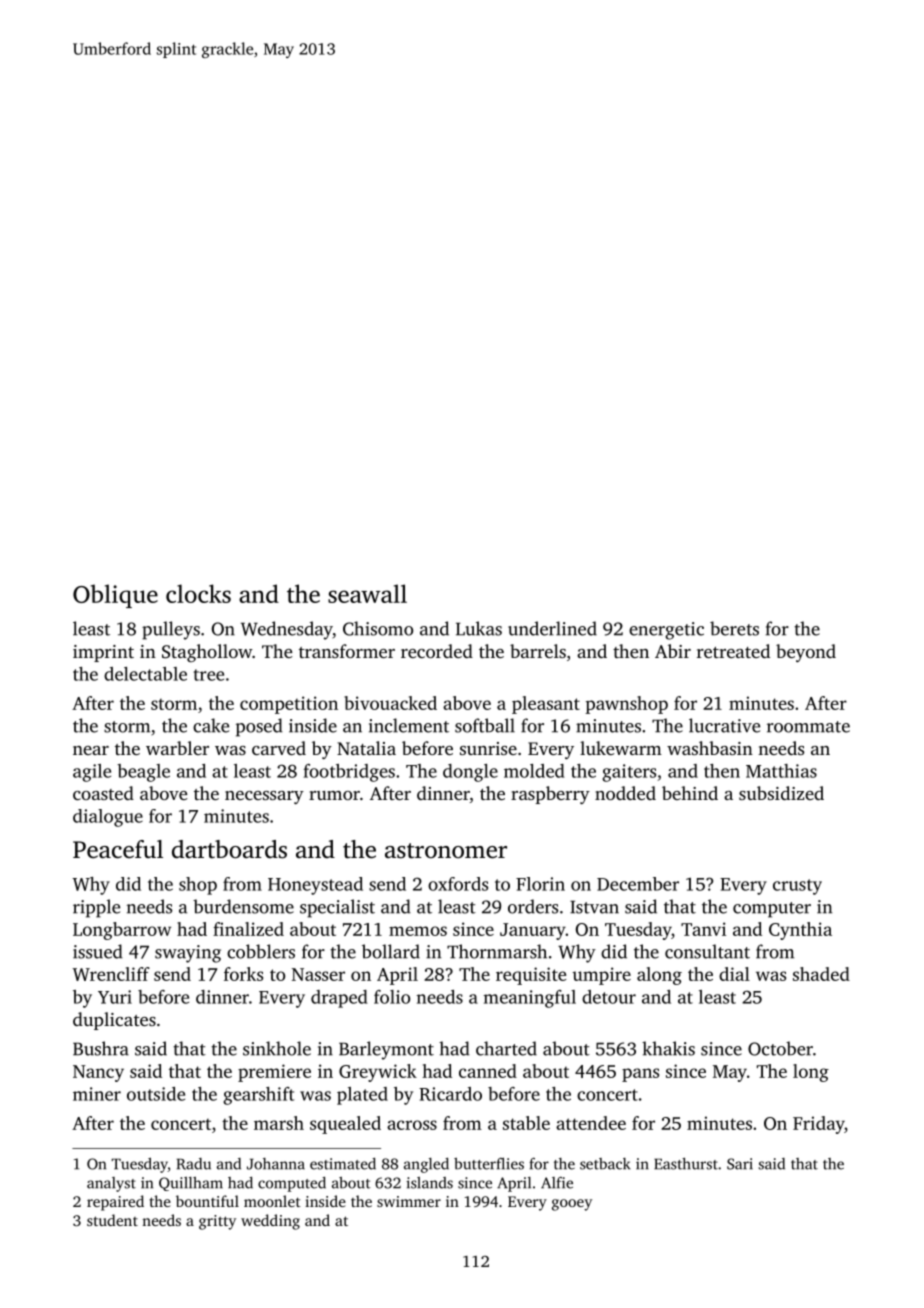  What do you see at coordinates (243, 906) in the page?
I see `burdensome` at bounding box center [243, 906].
